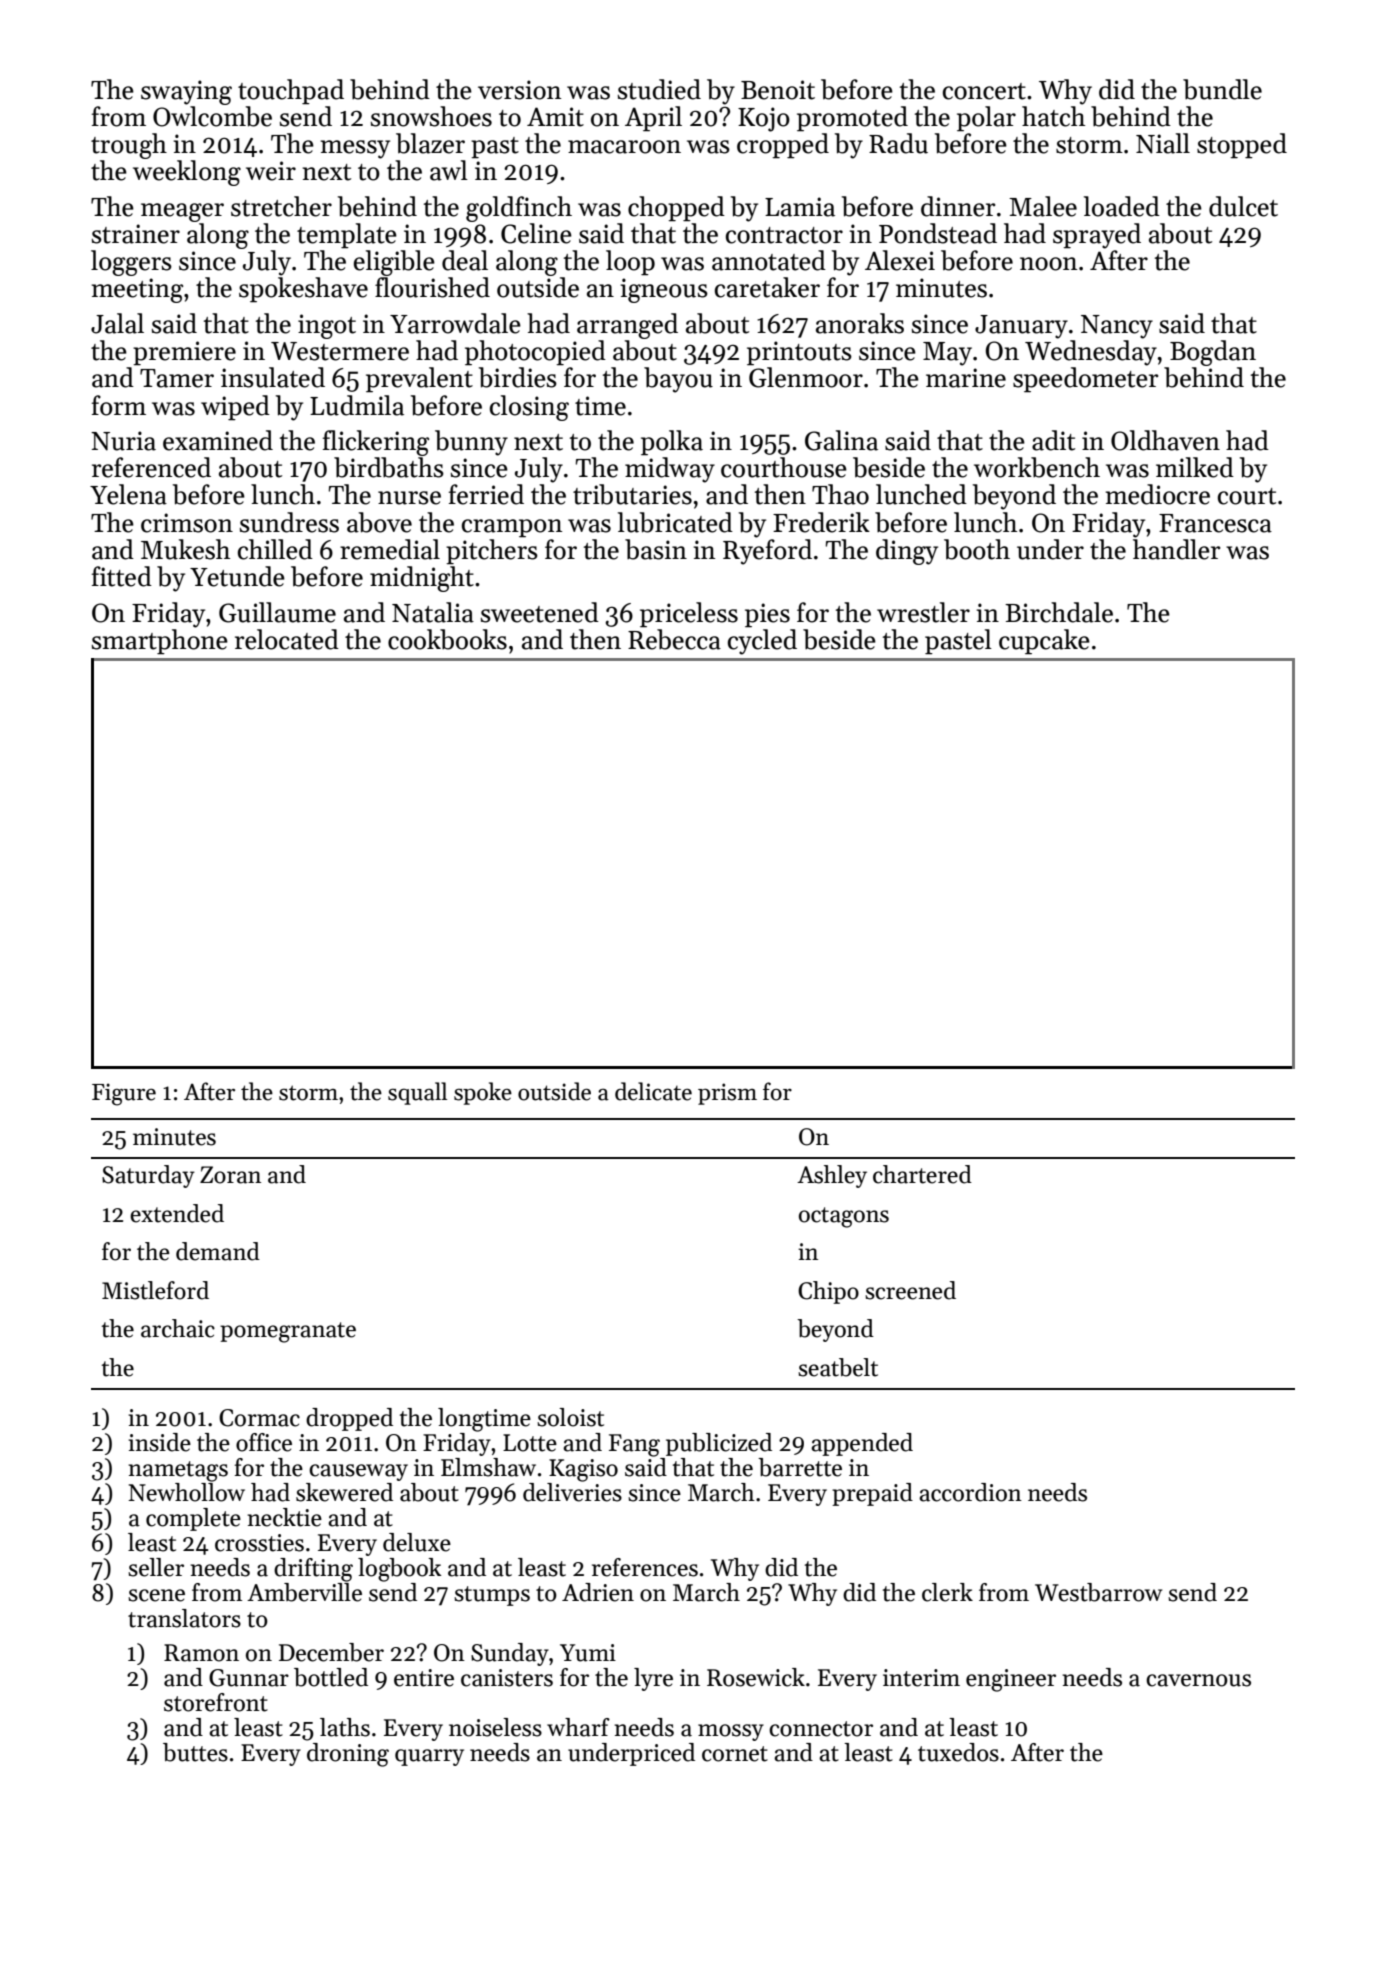 This document has width=1386, height=1969. Describe the element at coordinates (1098, 1592) in the document. I see `Westbarrow` at that location.
